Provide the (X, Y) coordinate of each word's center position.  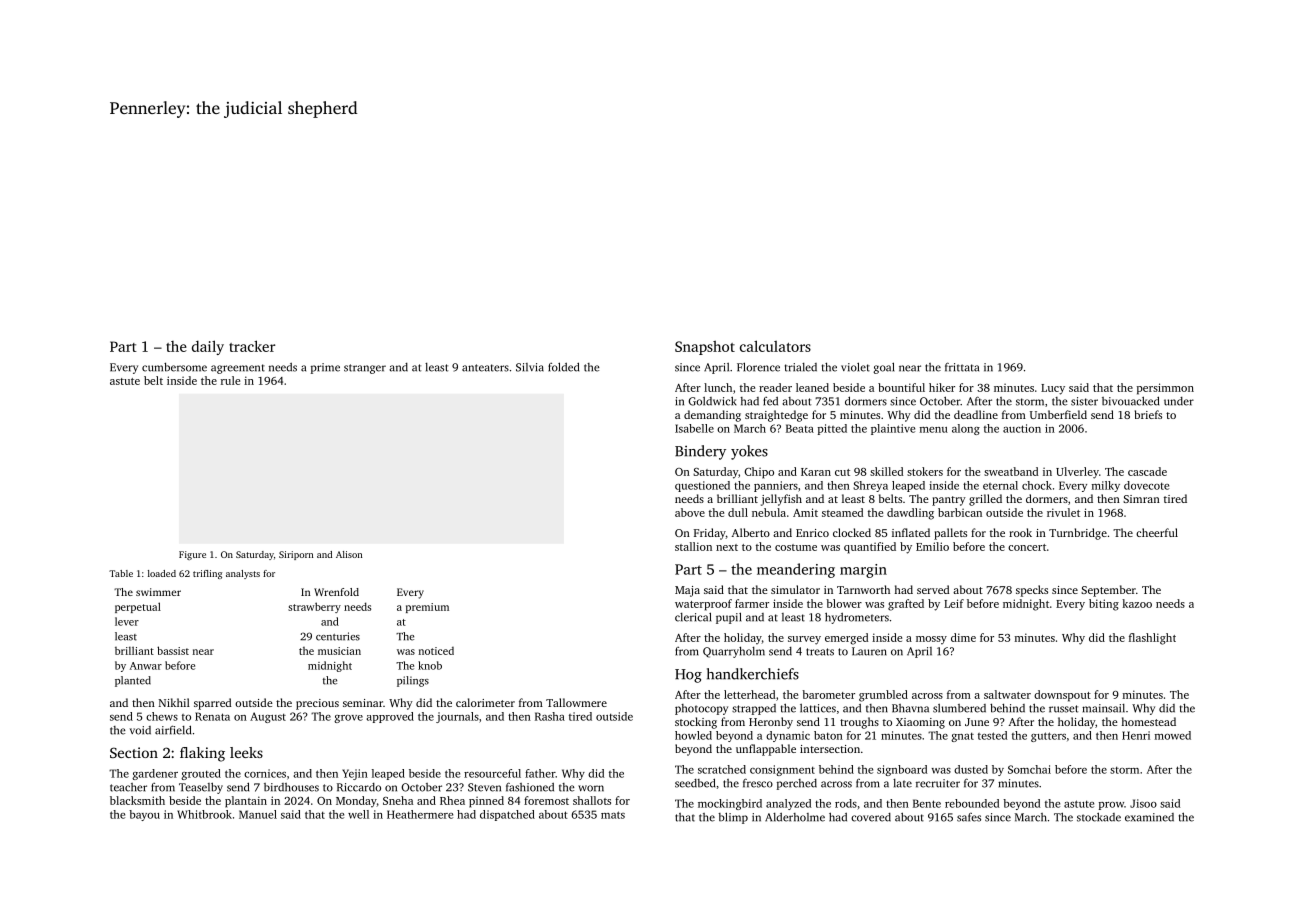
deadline (976, 414)
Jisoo (1143, 803)
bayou (144, 815)
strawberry (314, 607)
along (966, 429)
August (268, 717)
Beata (800, 428)
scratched (722, 769)
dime (963, 637)
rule (230, 380)
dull (738, 512)
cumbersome (174, 367)
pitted (832, 429)
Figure (192, 555)
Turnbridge (1078, 534)
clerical (693, 617)
